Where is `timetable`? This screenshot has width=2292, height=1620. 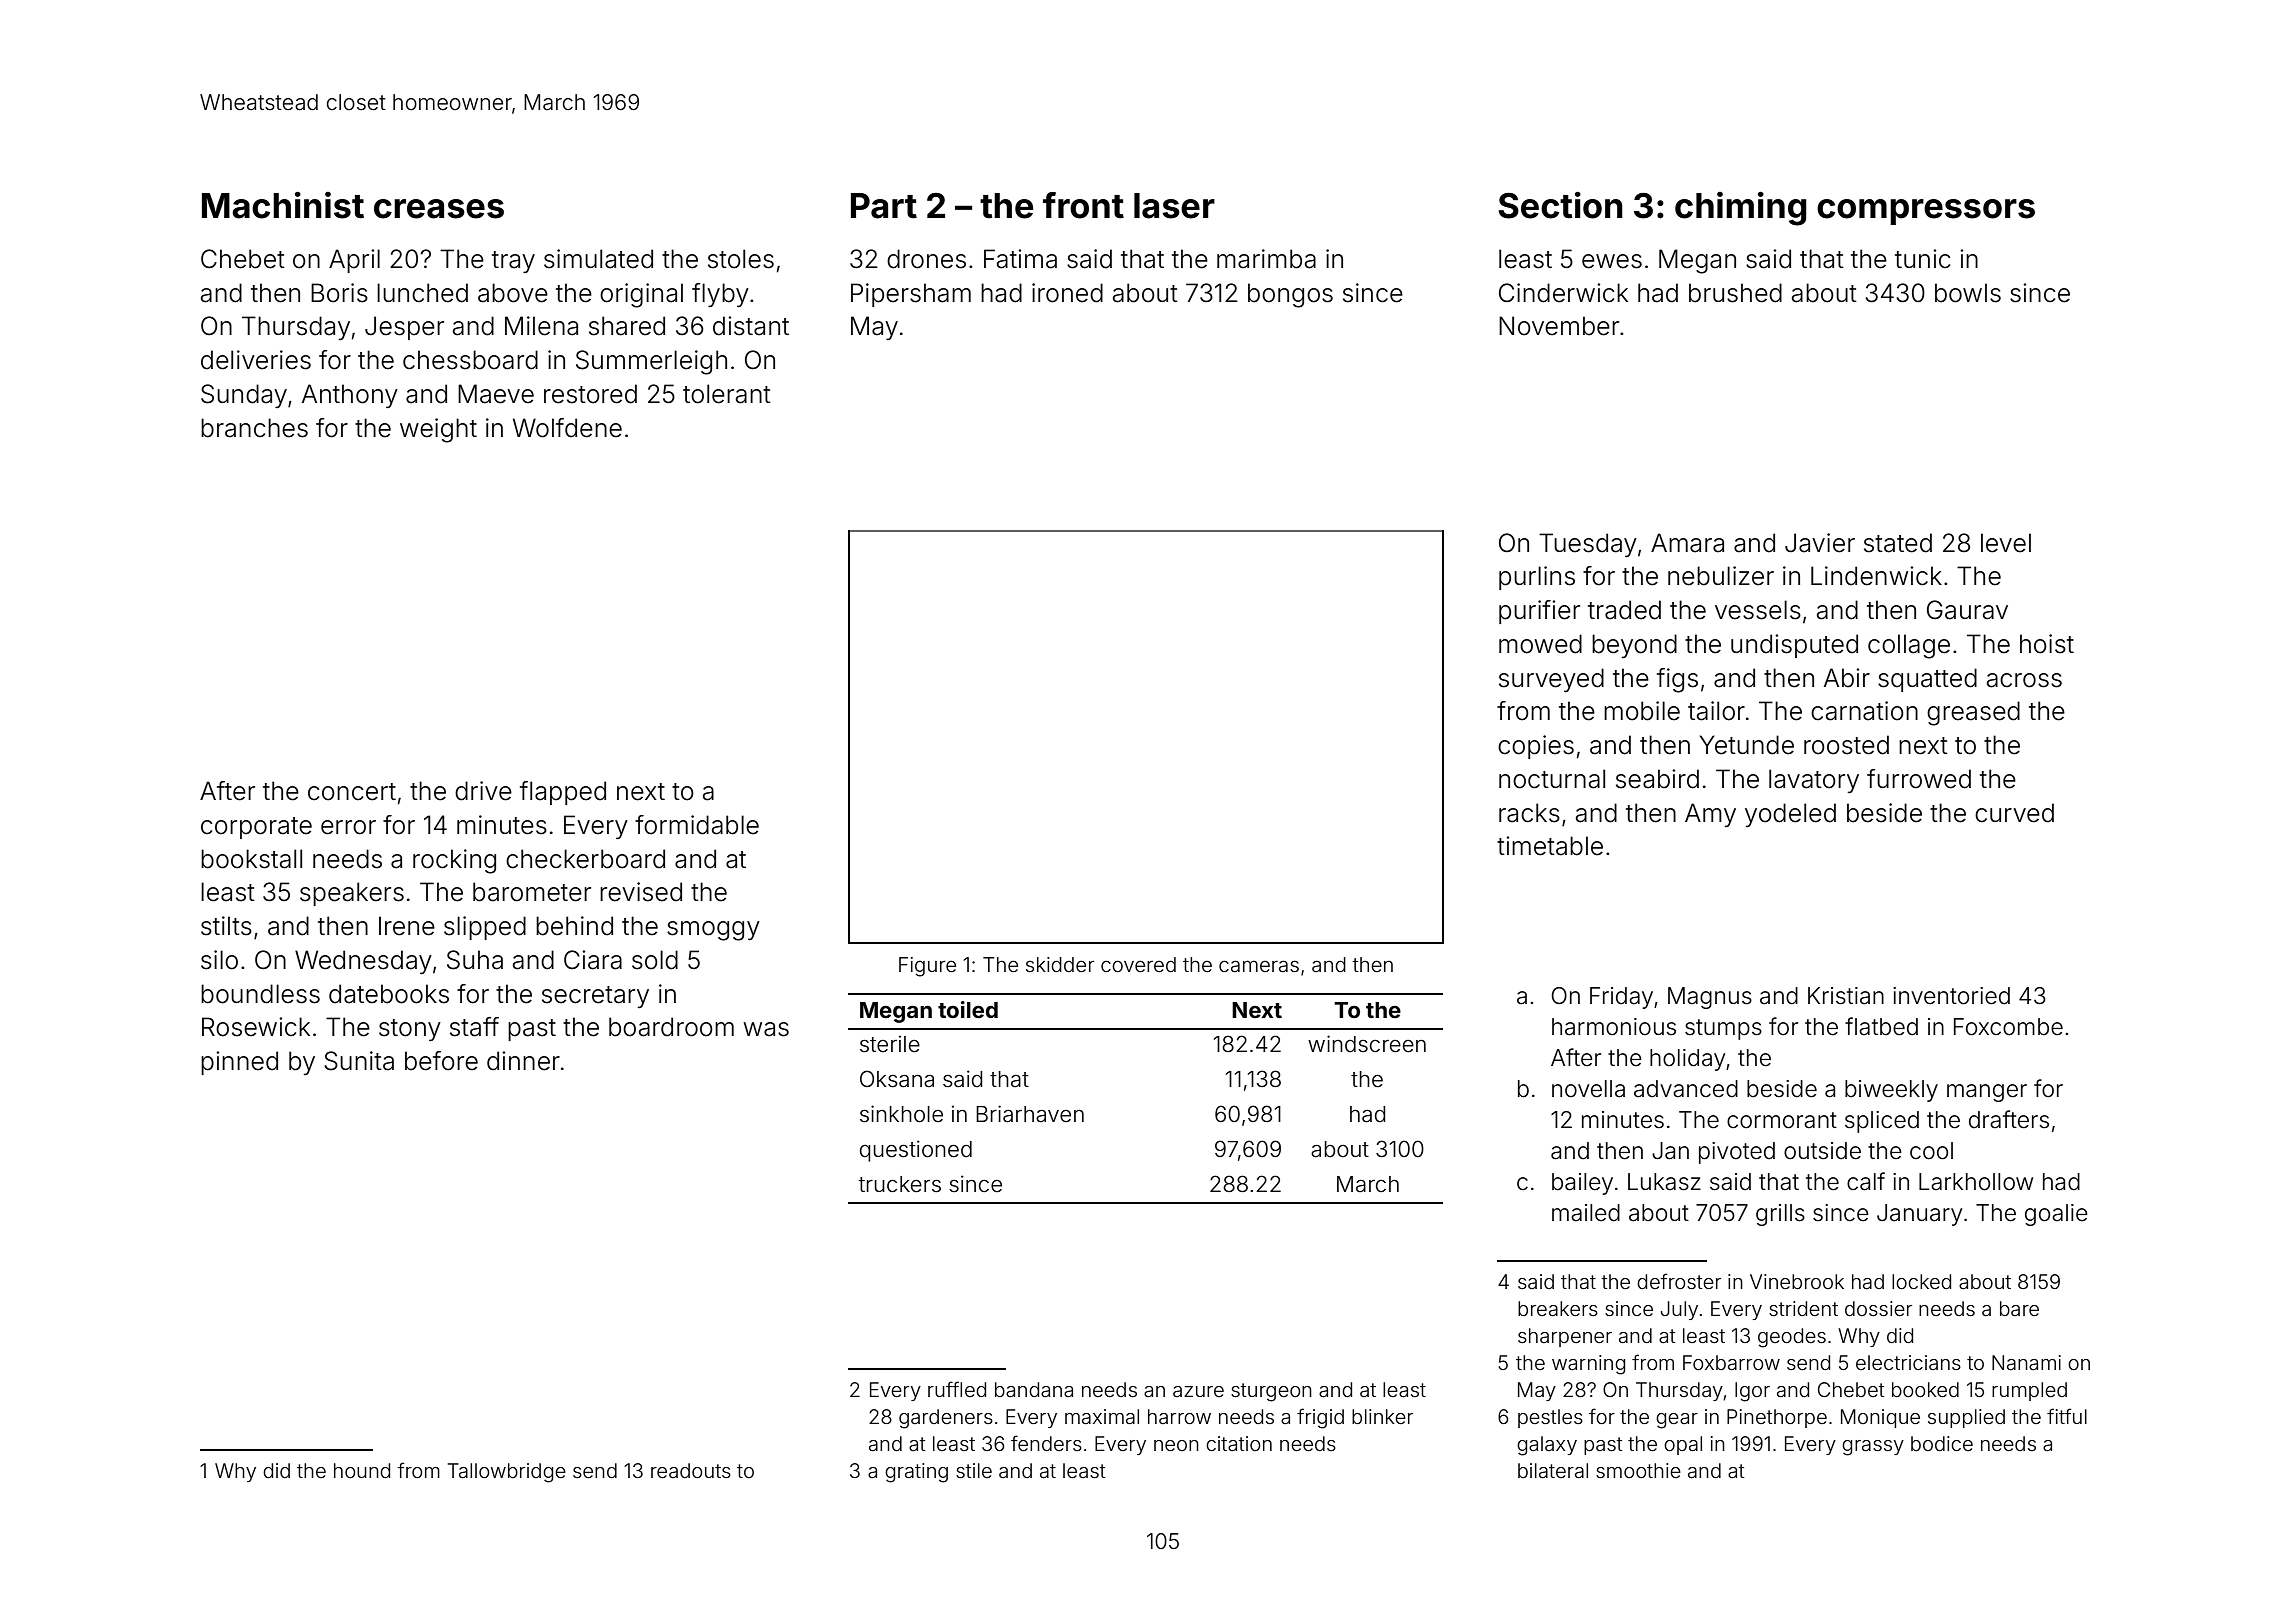
timetable is located at coordinates (1550, 846).
